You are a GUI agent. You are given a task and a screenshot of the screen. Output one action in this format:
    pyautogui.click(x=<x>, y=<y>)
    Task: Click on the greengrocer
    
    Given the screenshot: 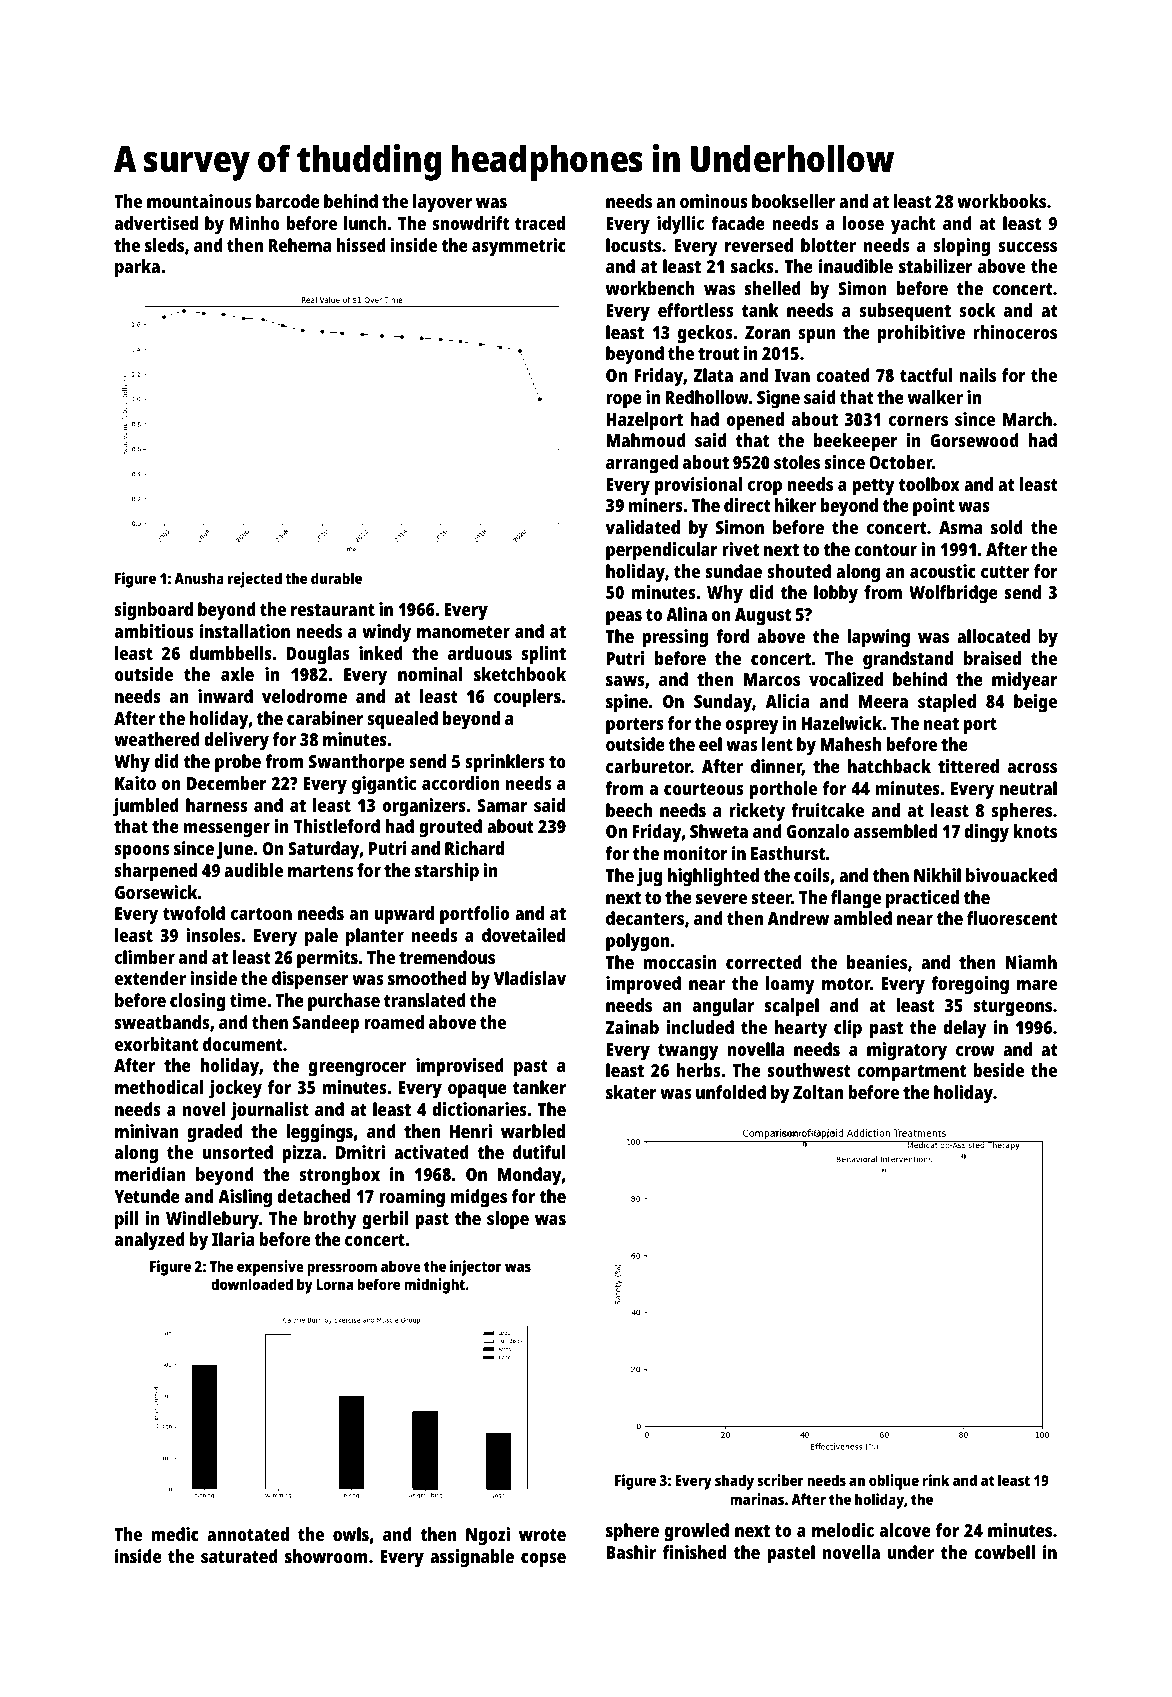 What is the action you would take?
    pyautogui.click(x=358, y=1069)
